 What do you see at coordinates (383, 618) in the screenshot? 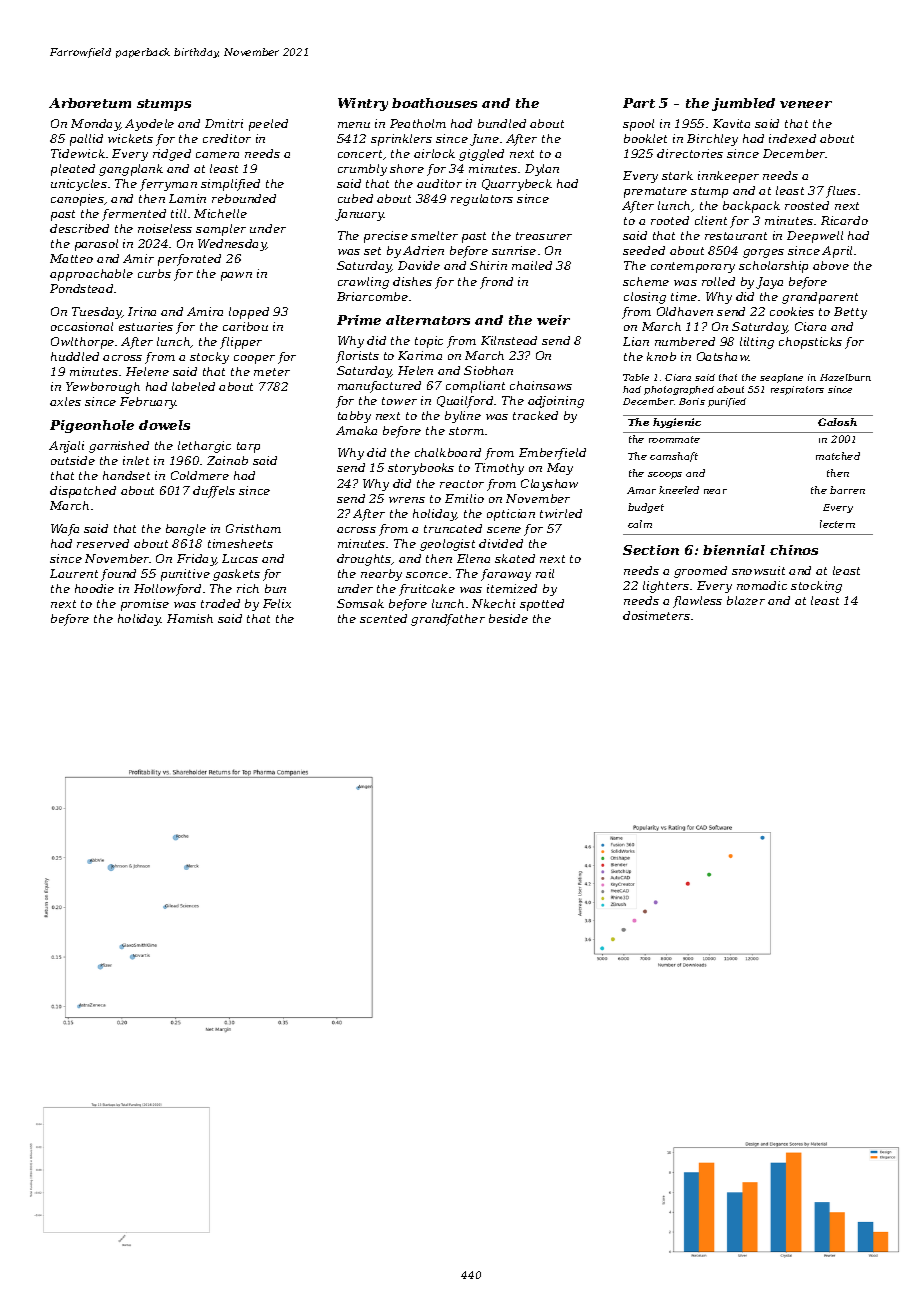
I see `scented` at bounding box center [383, 618].
